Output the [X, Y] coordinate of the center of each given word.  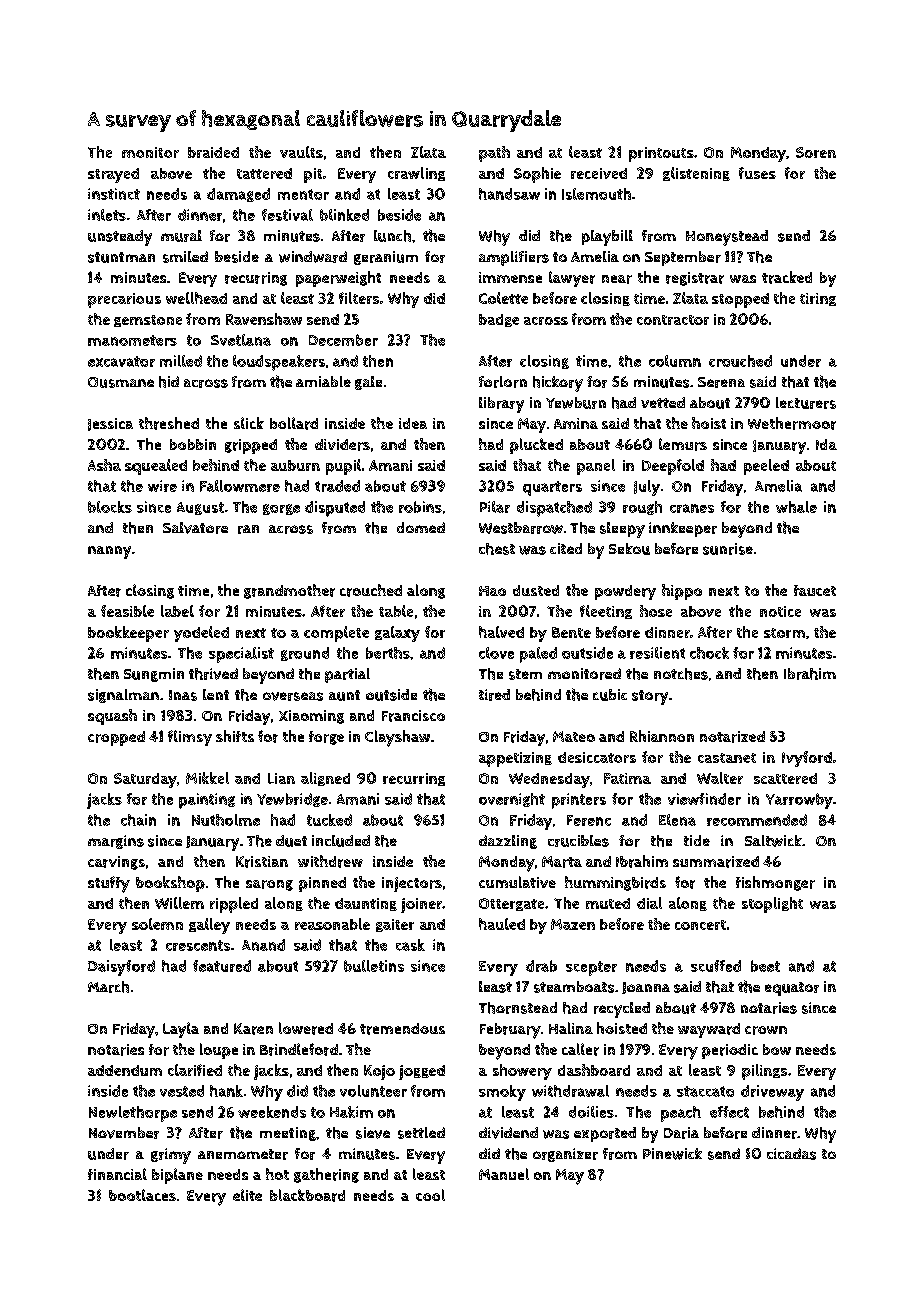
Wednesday [549, 780]
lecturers [806, 403]
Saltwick [773, 841]
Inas [183, 695]
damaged [238, 195]
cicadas [791, 1154]
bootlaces [142, 1195]
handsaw [509, 194]
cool [430, 1195]
